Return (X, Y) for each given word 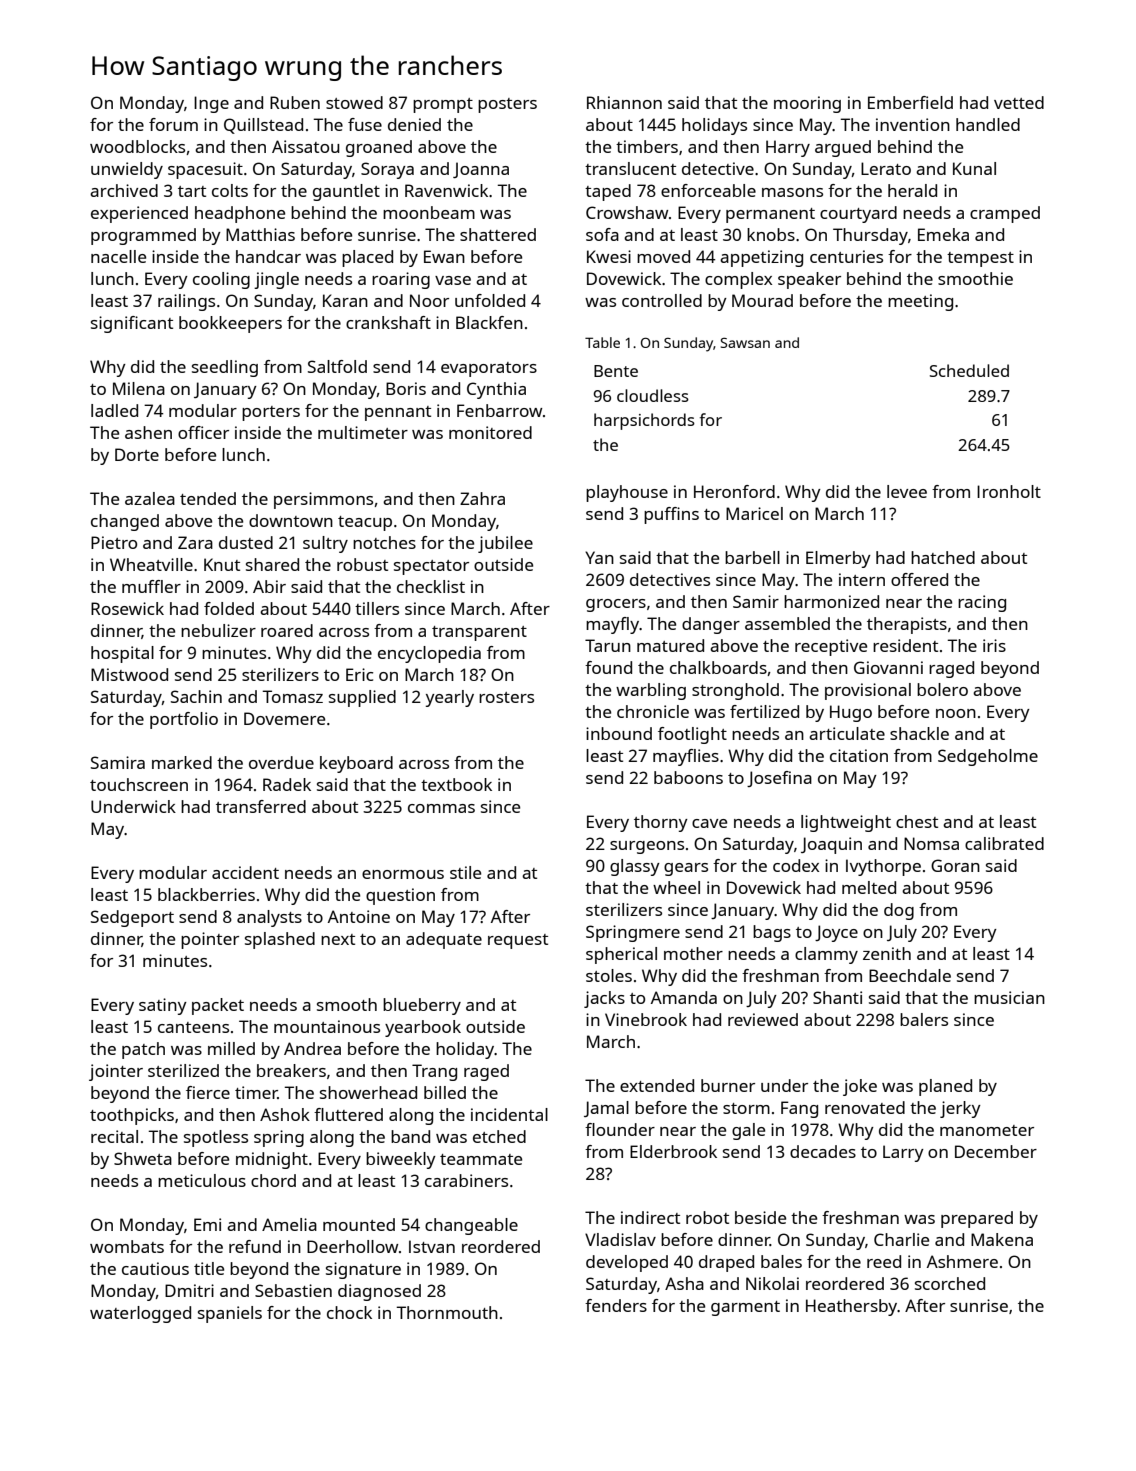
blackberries (206, 894)
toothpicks (132, 1116)
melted (869, 887)
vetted (1019, 102)
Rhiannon (624, 102)
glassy (635, 867)
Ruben (295, 102)
